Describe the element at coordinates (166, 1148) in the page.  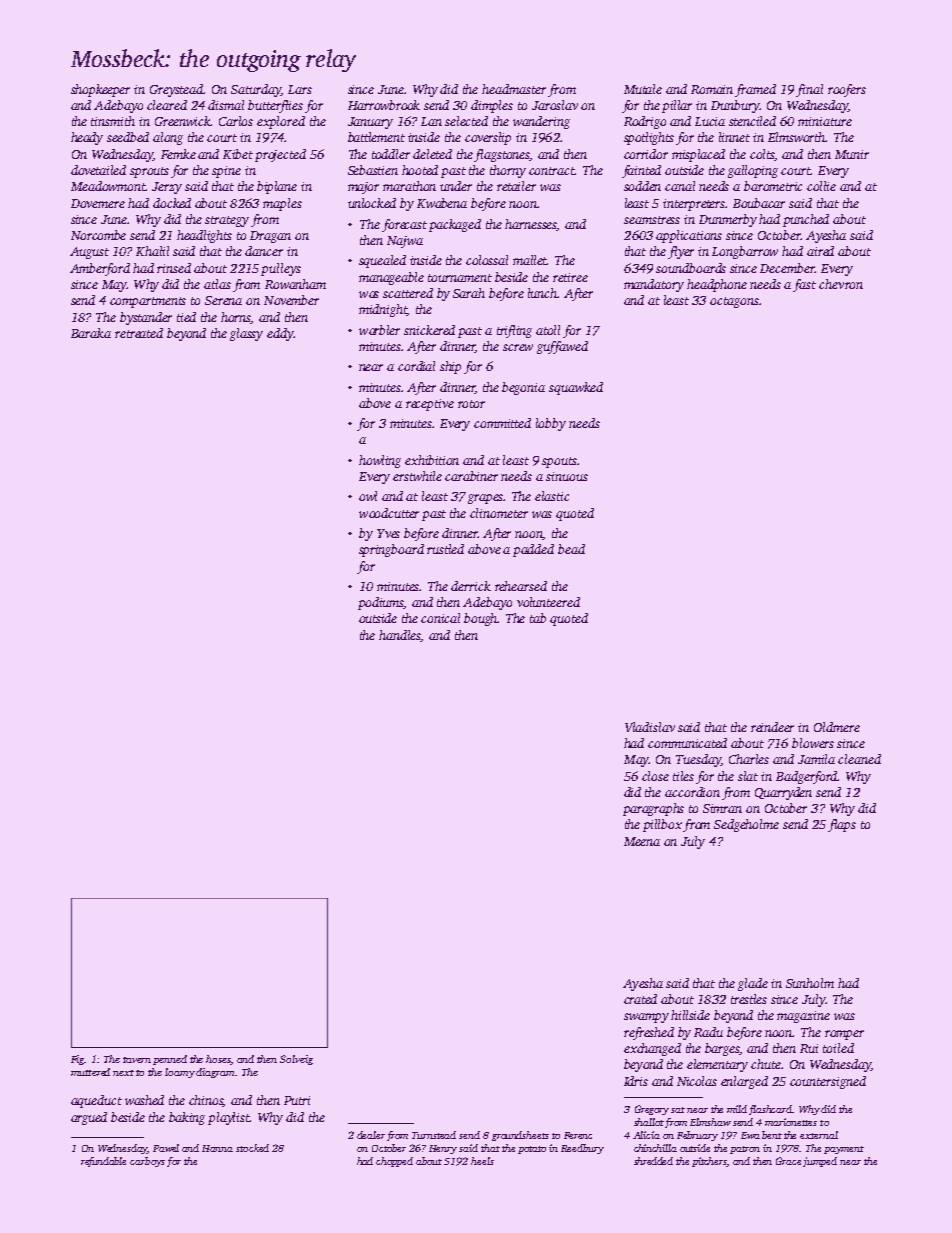
I see `Pawel` at that location.
